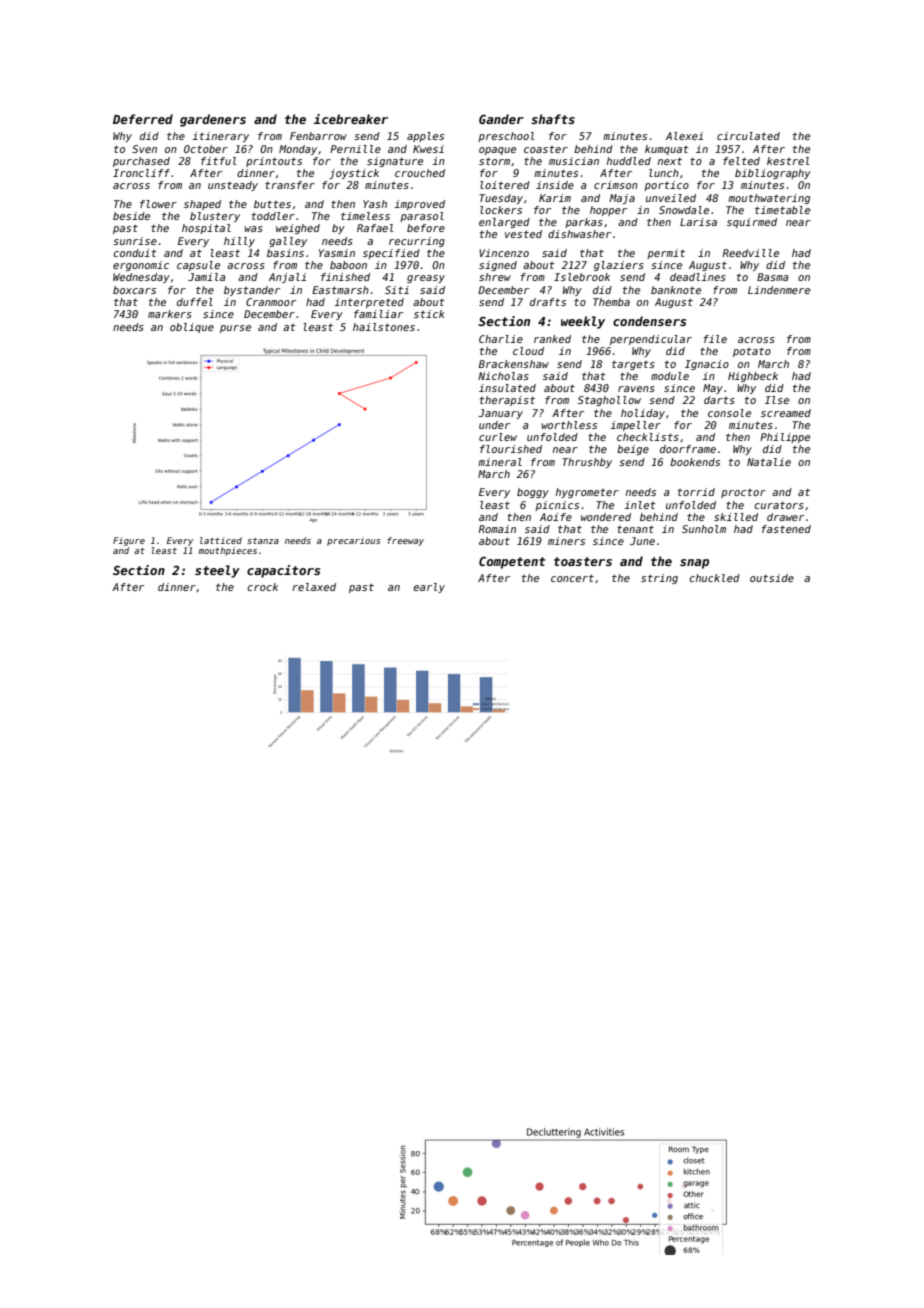  What do you see at coordinates (217, 571) in the document?
I see `steely` at bounding box center [217, 571].
